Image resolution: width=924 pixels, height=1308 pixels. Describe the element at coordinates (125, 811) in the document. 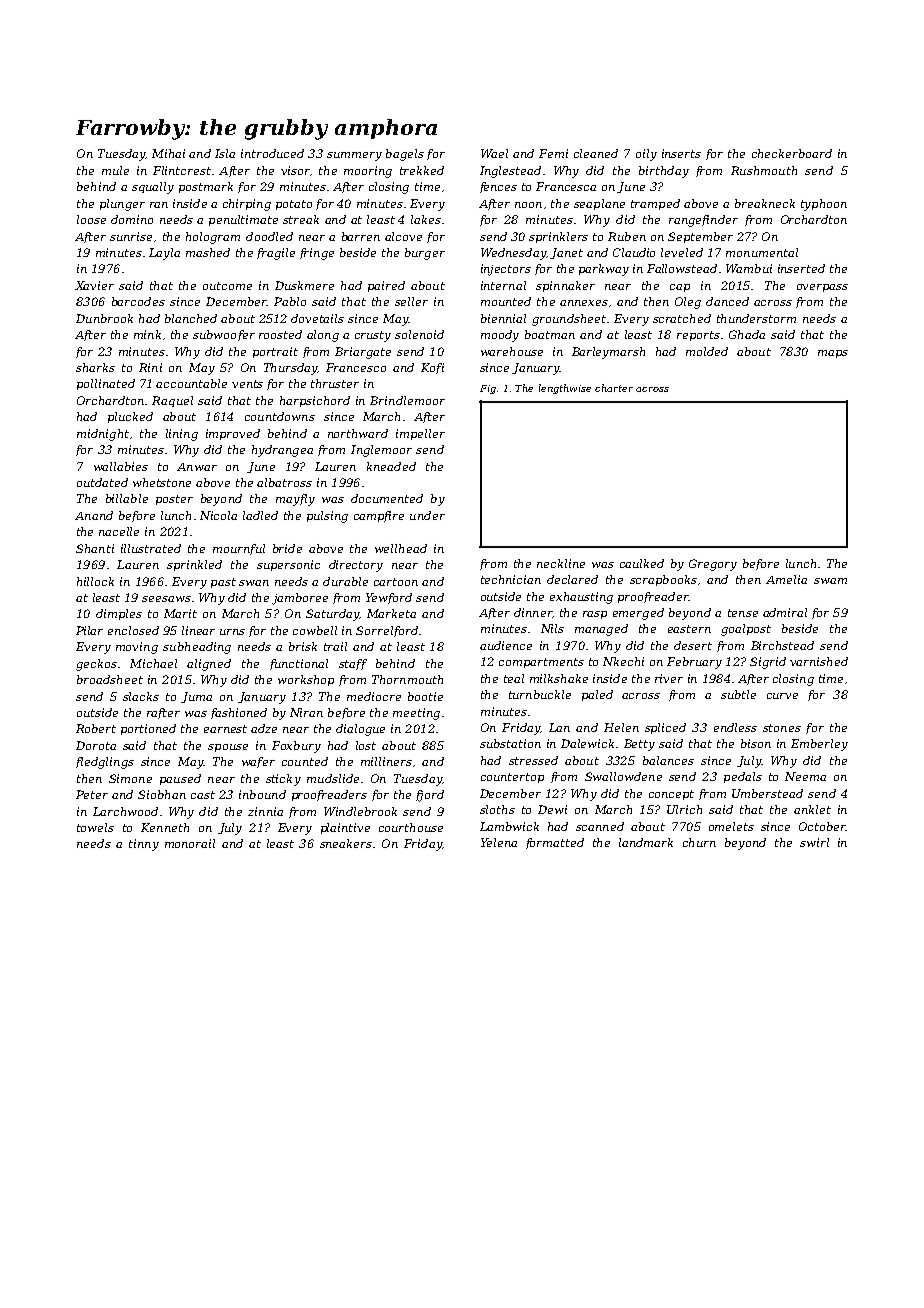

I see `Larchwood` at that location.
